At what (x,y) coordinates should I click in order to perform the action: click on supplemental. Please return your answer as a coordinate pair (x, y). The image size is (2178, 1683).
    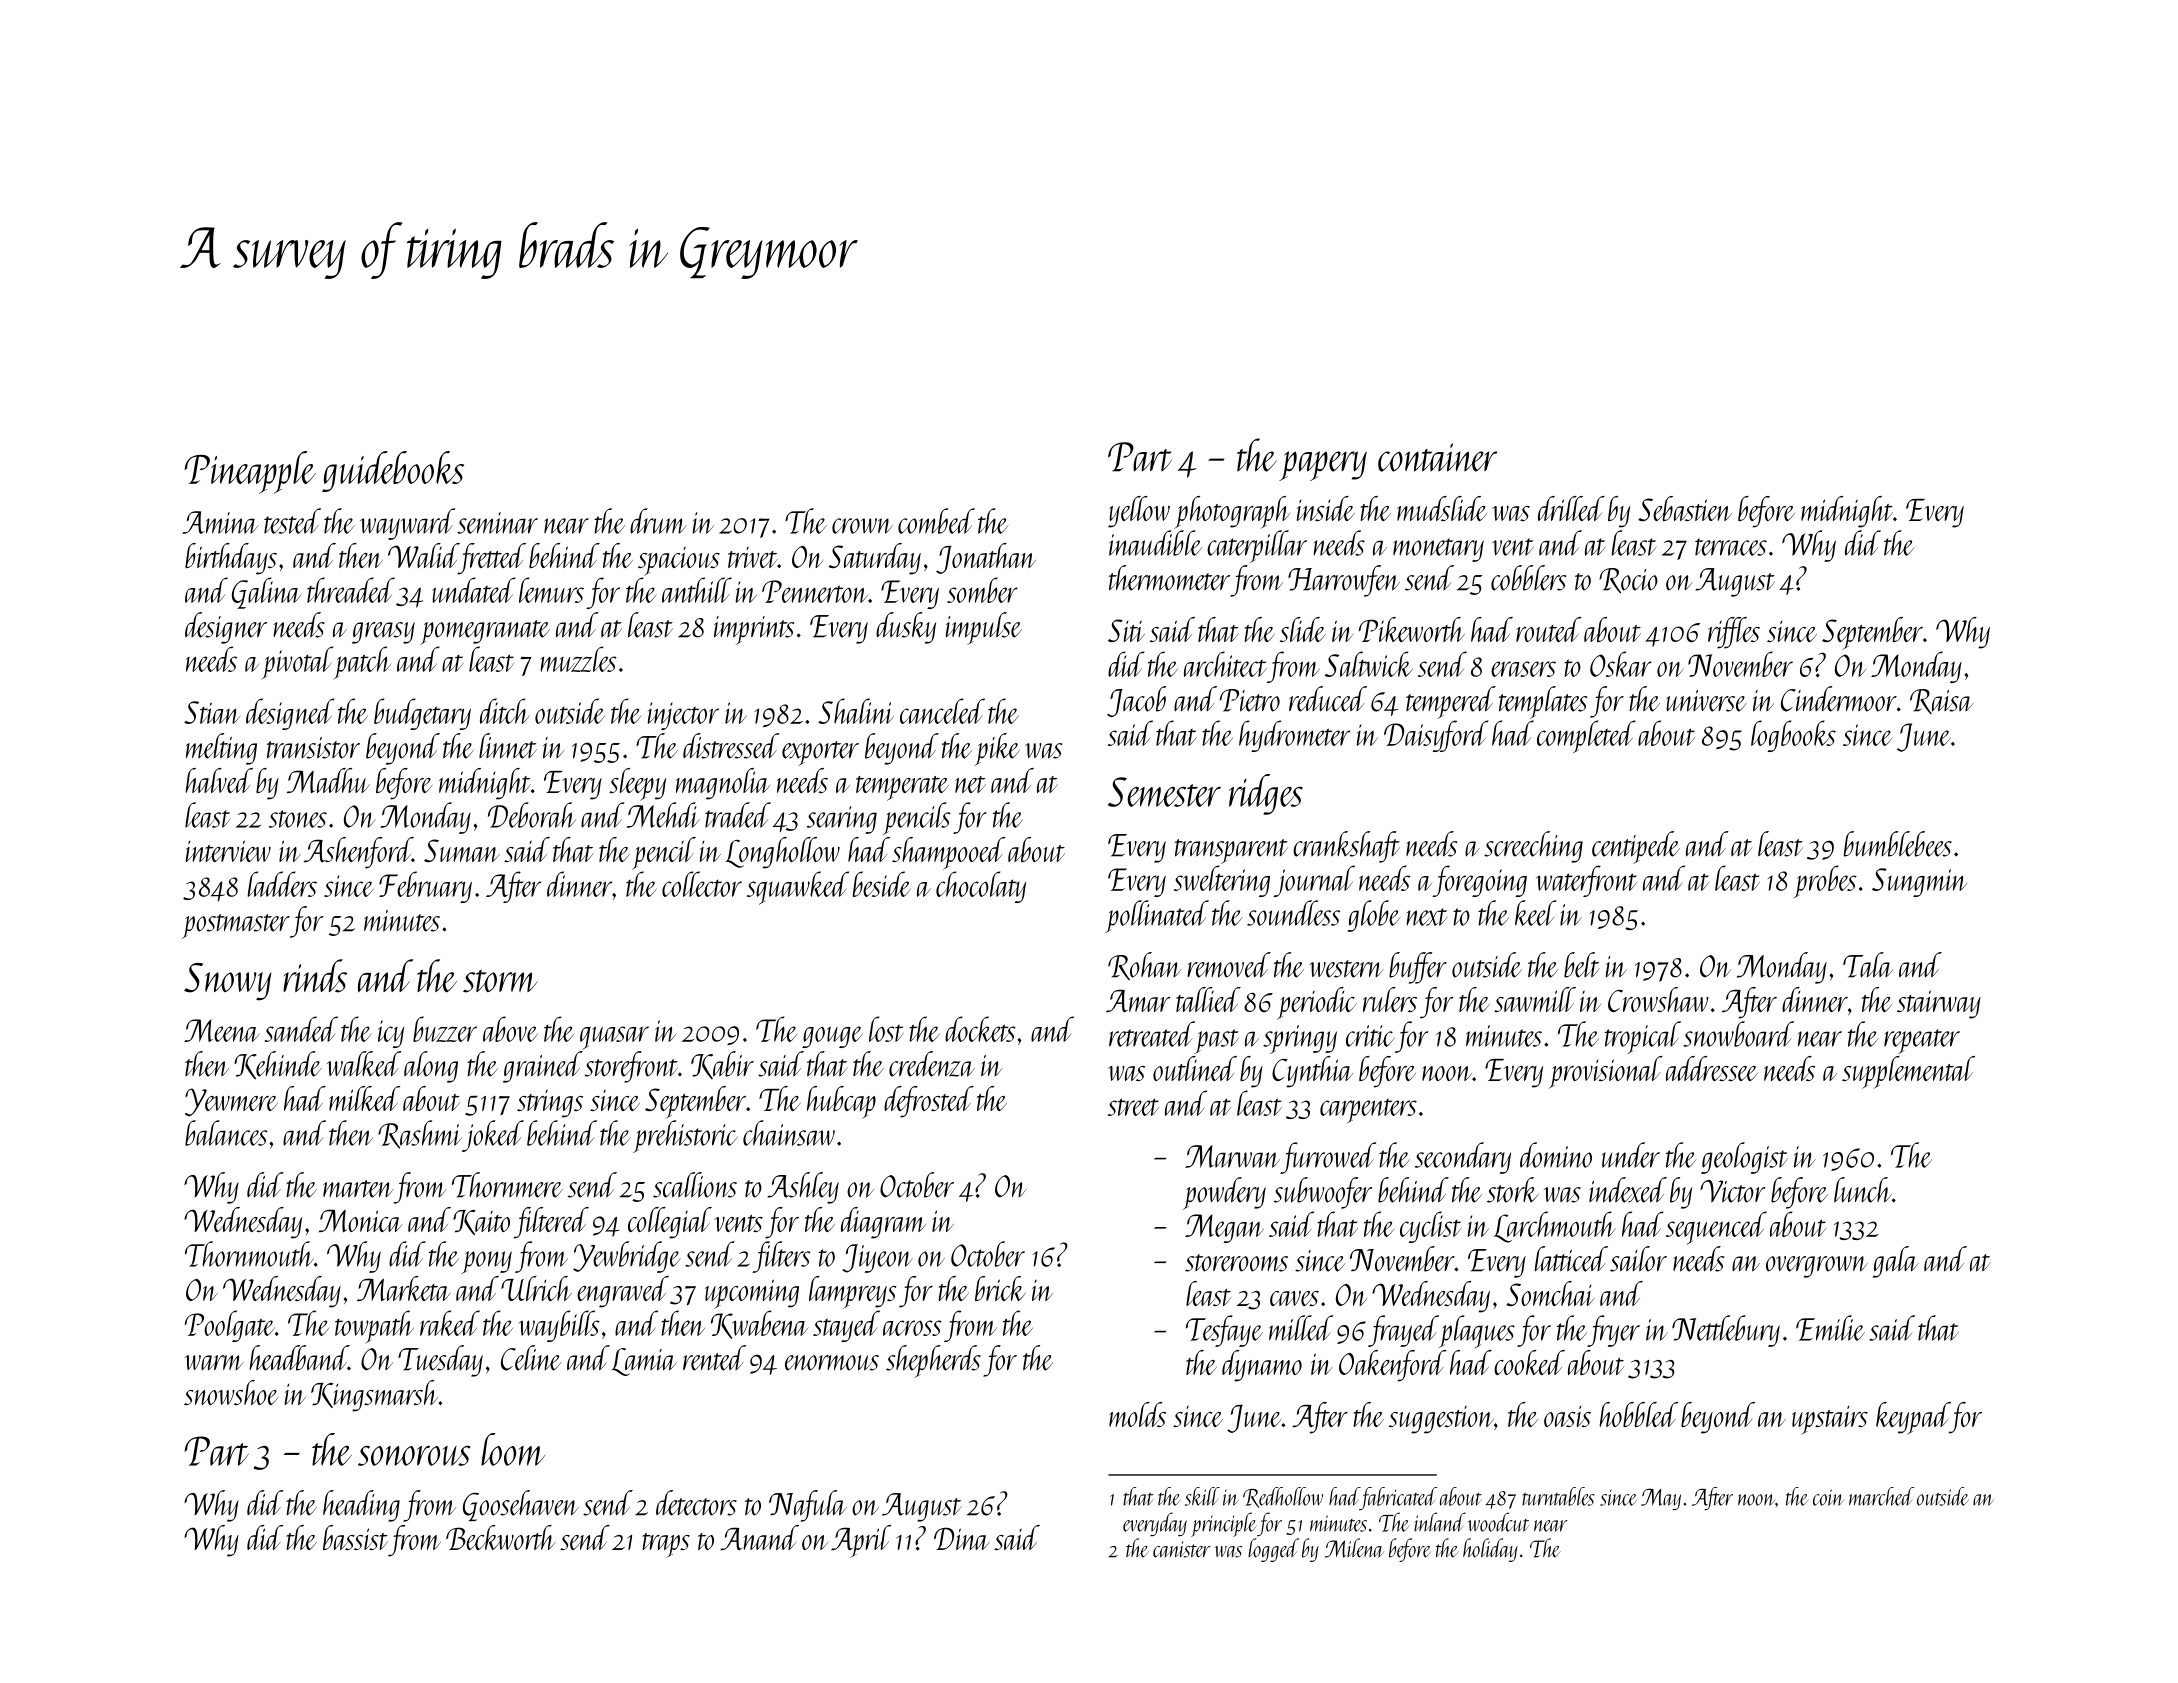
    Looking at the image, I should click on (1908, 1072).
